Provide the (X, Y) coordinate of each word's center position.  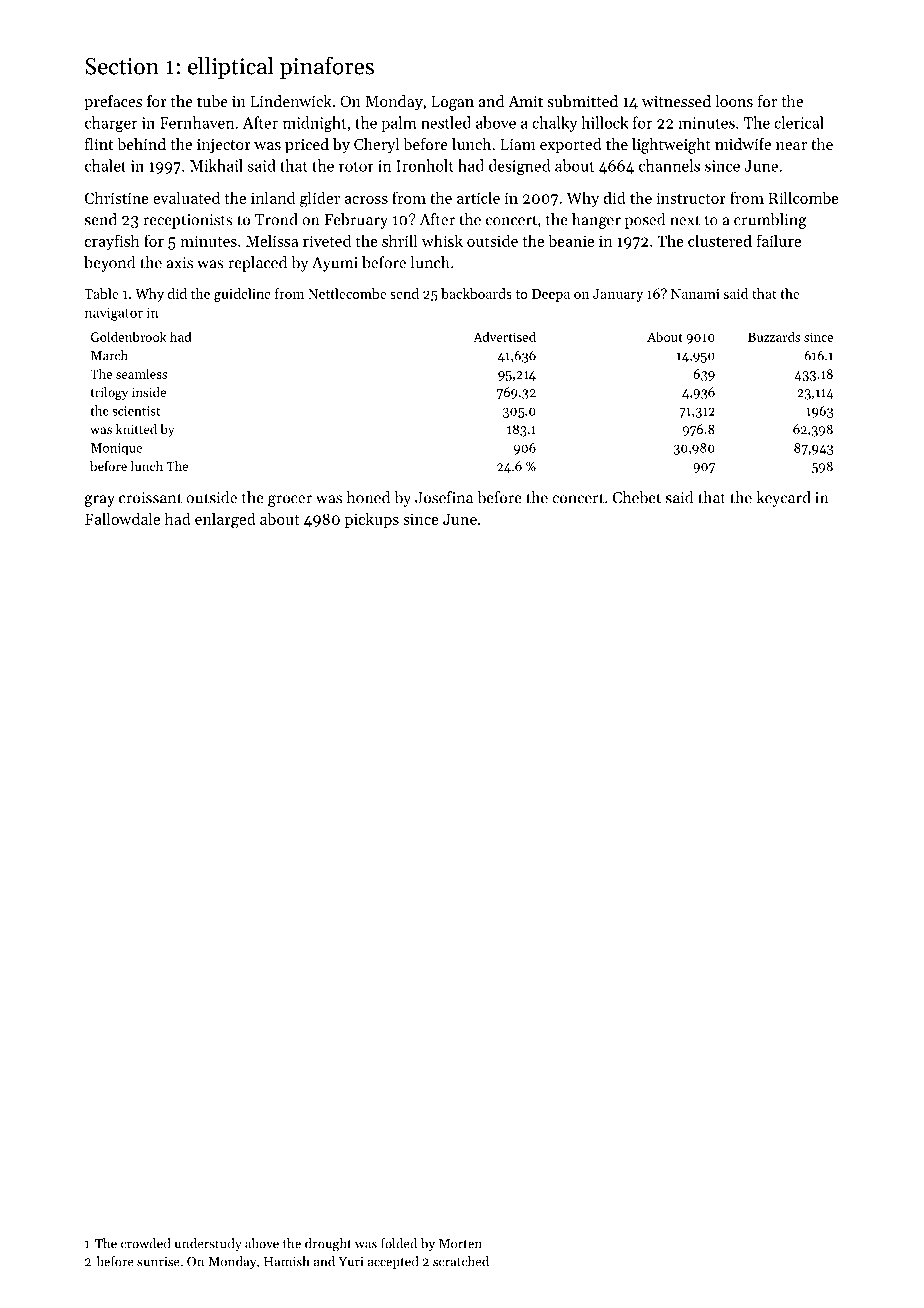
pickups (372, 520)
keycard (783, 499)
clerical (799, 122)
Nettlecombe (347, 293)
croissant (150, 498)
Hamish (286, 1261)
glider (320, 199)
